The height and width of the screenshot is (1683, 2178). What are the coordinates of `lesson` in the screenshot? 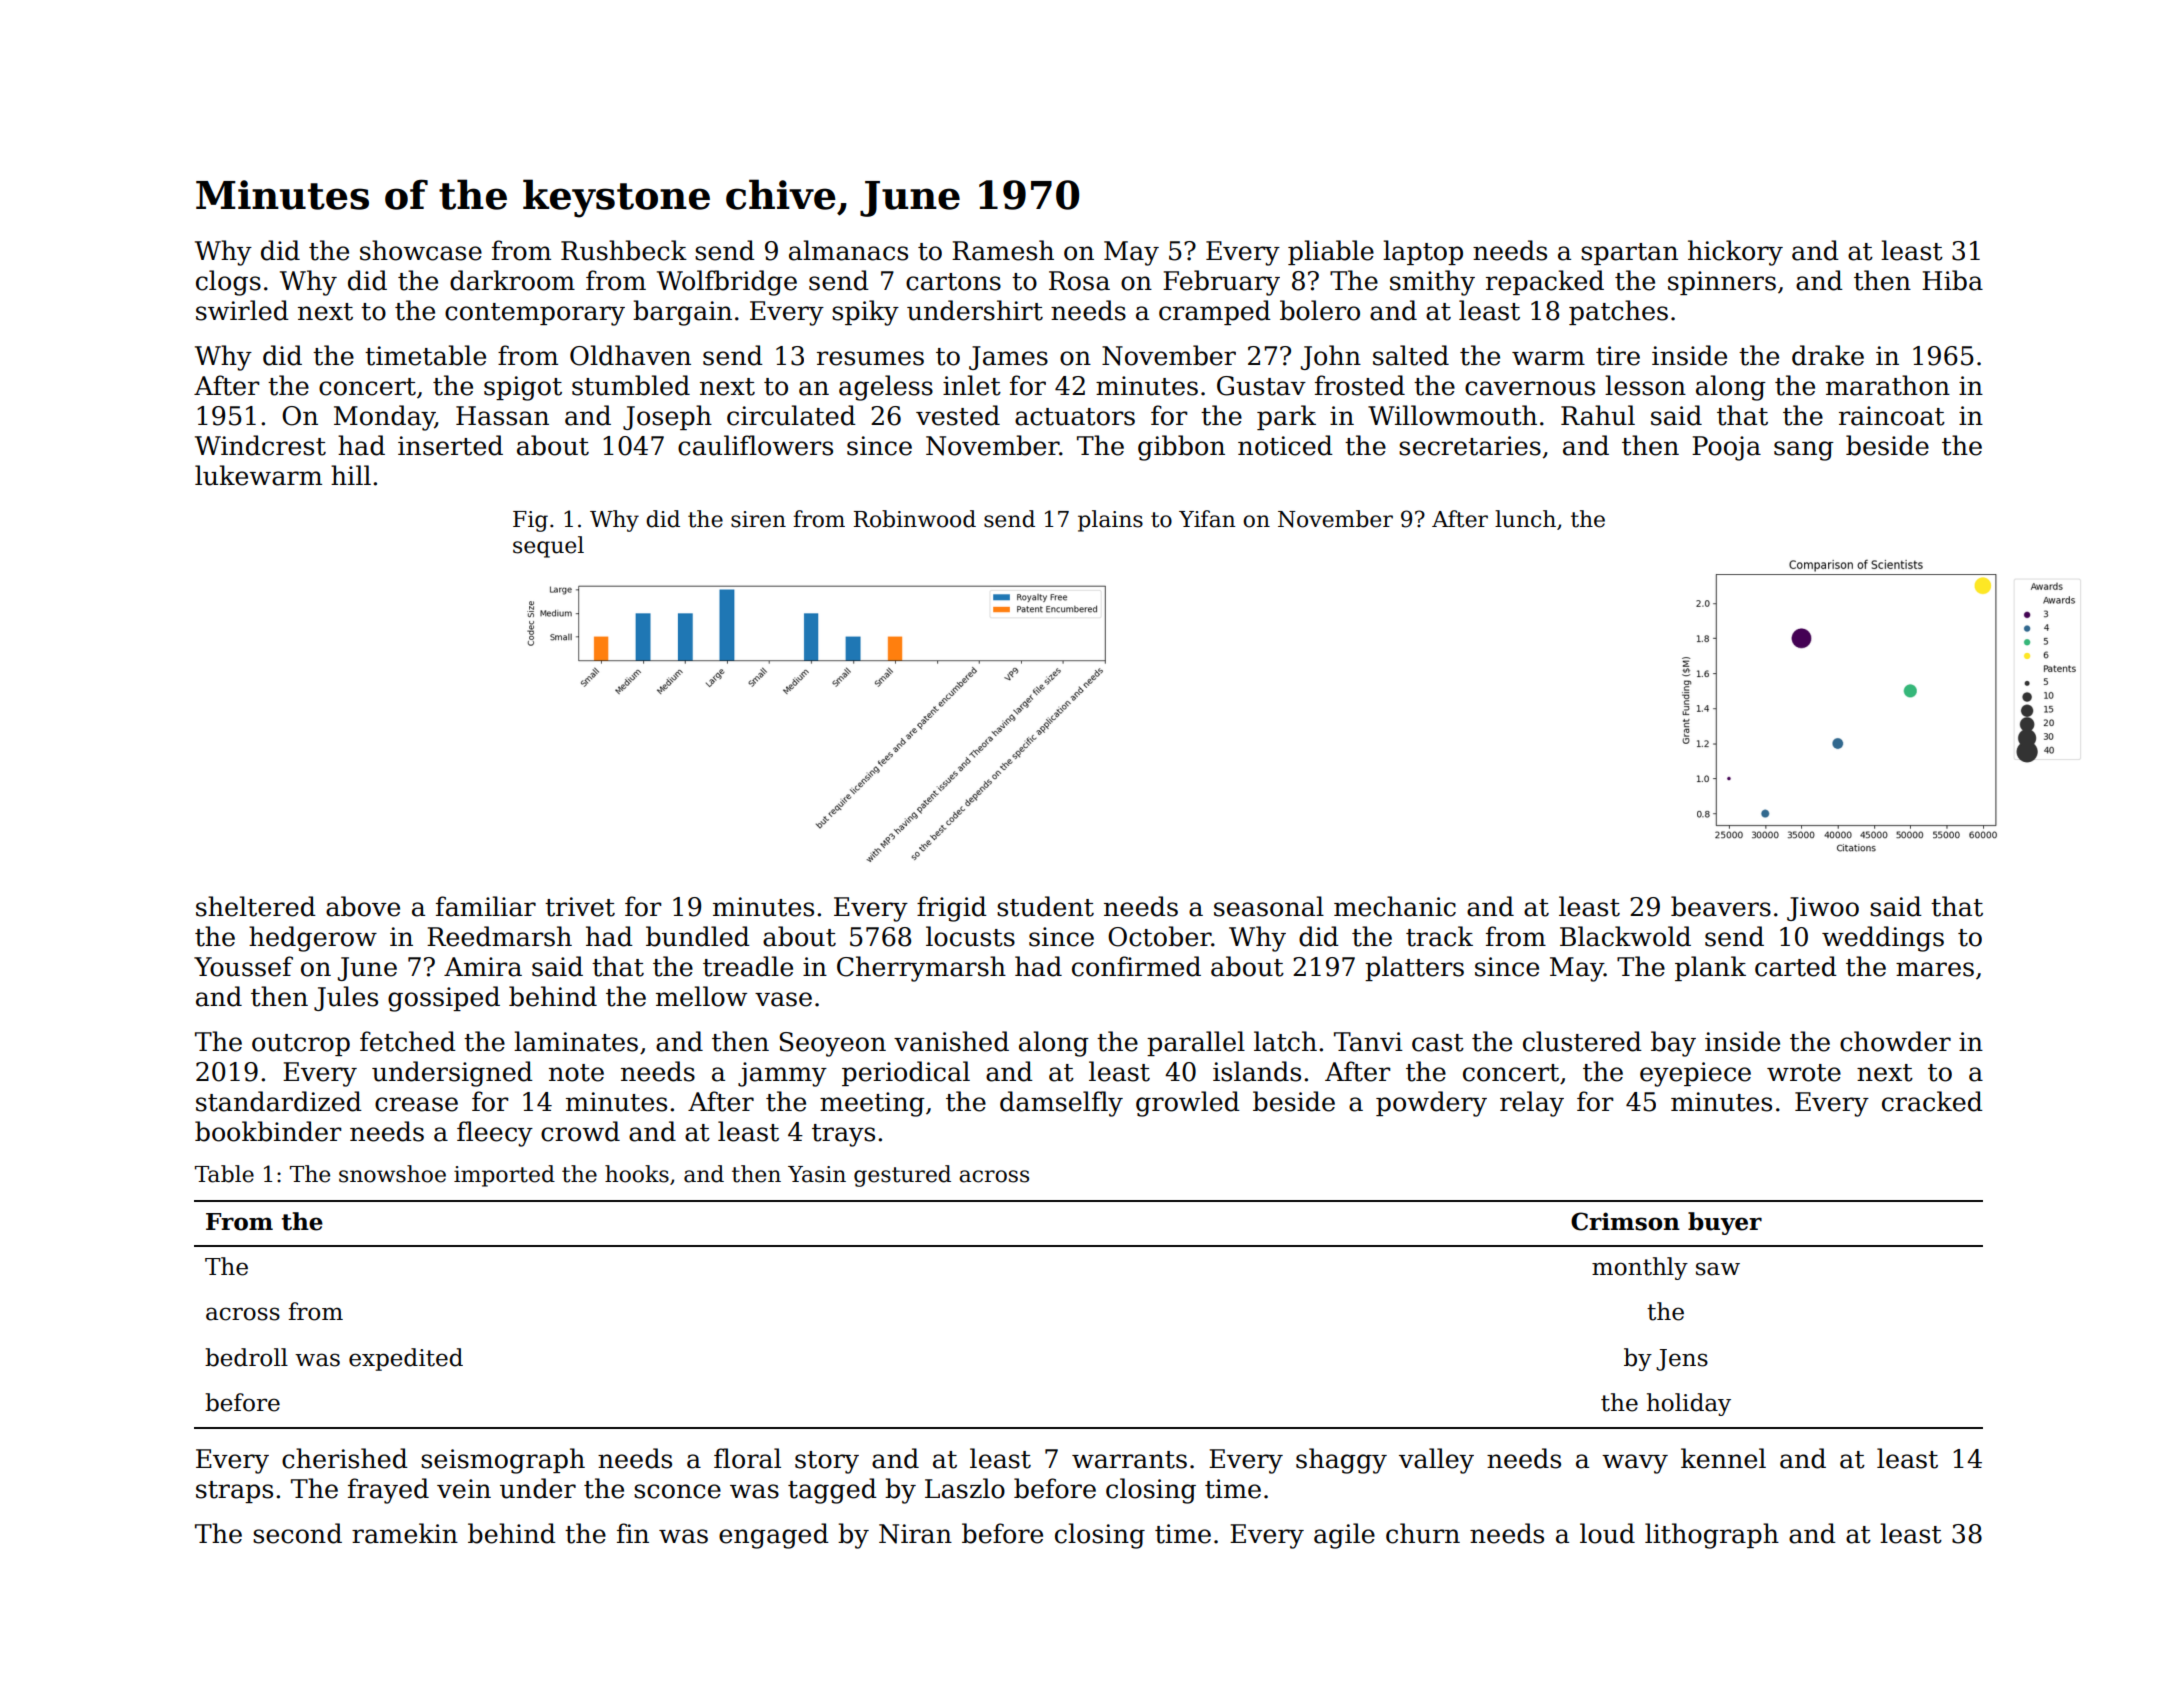 It's located at (1645, 385).
